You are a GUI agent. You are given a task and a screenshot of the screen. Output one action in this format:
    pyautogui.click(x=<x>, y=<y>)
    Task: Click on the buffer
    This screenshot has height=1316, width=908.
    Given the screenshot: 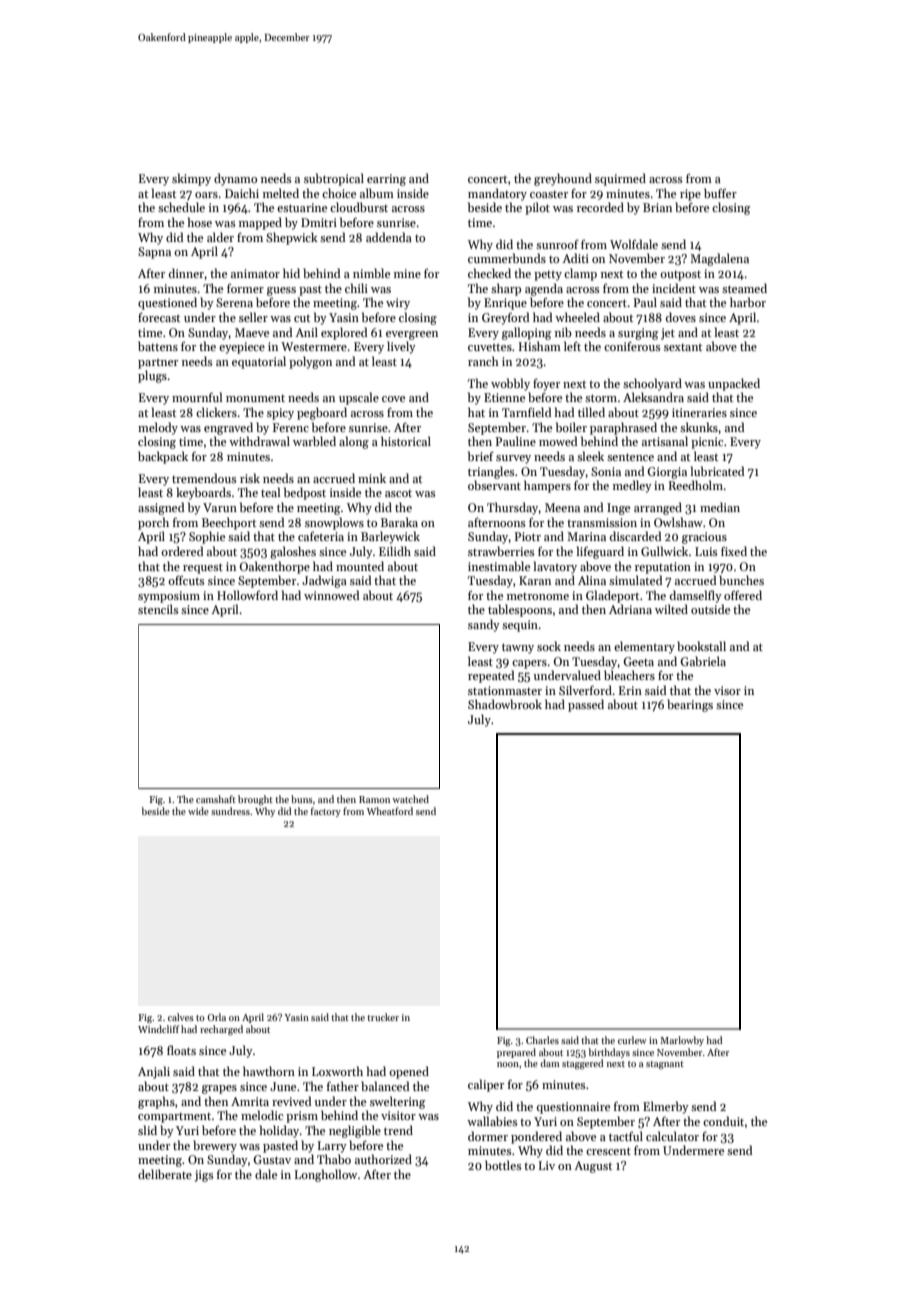 What is the action you would take?
    pyautogui.click(x=720, y=193)
